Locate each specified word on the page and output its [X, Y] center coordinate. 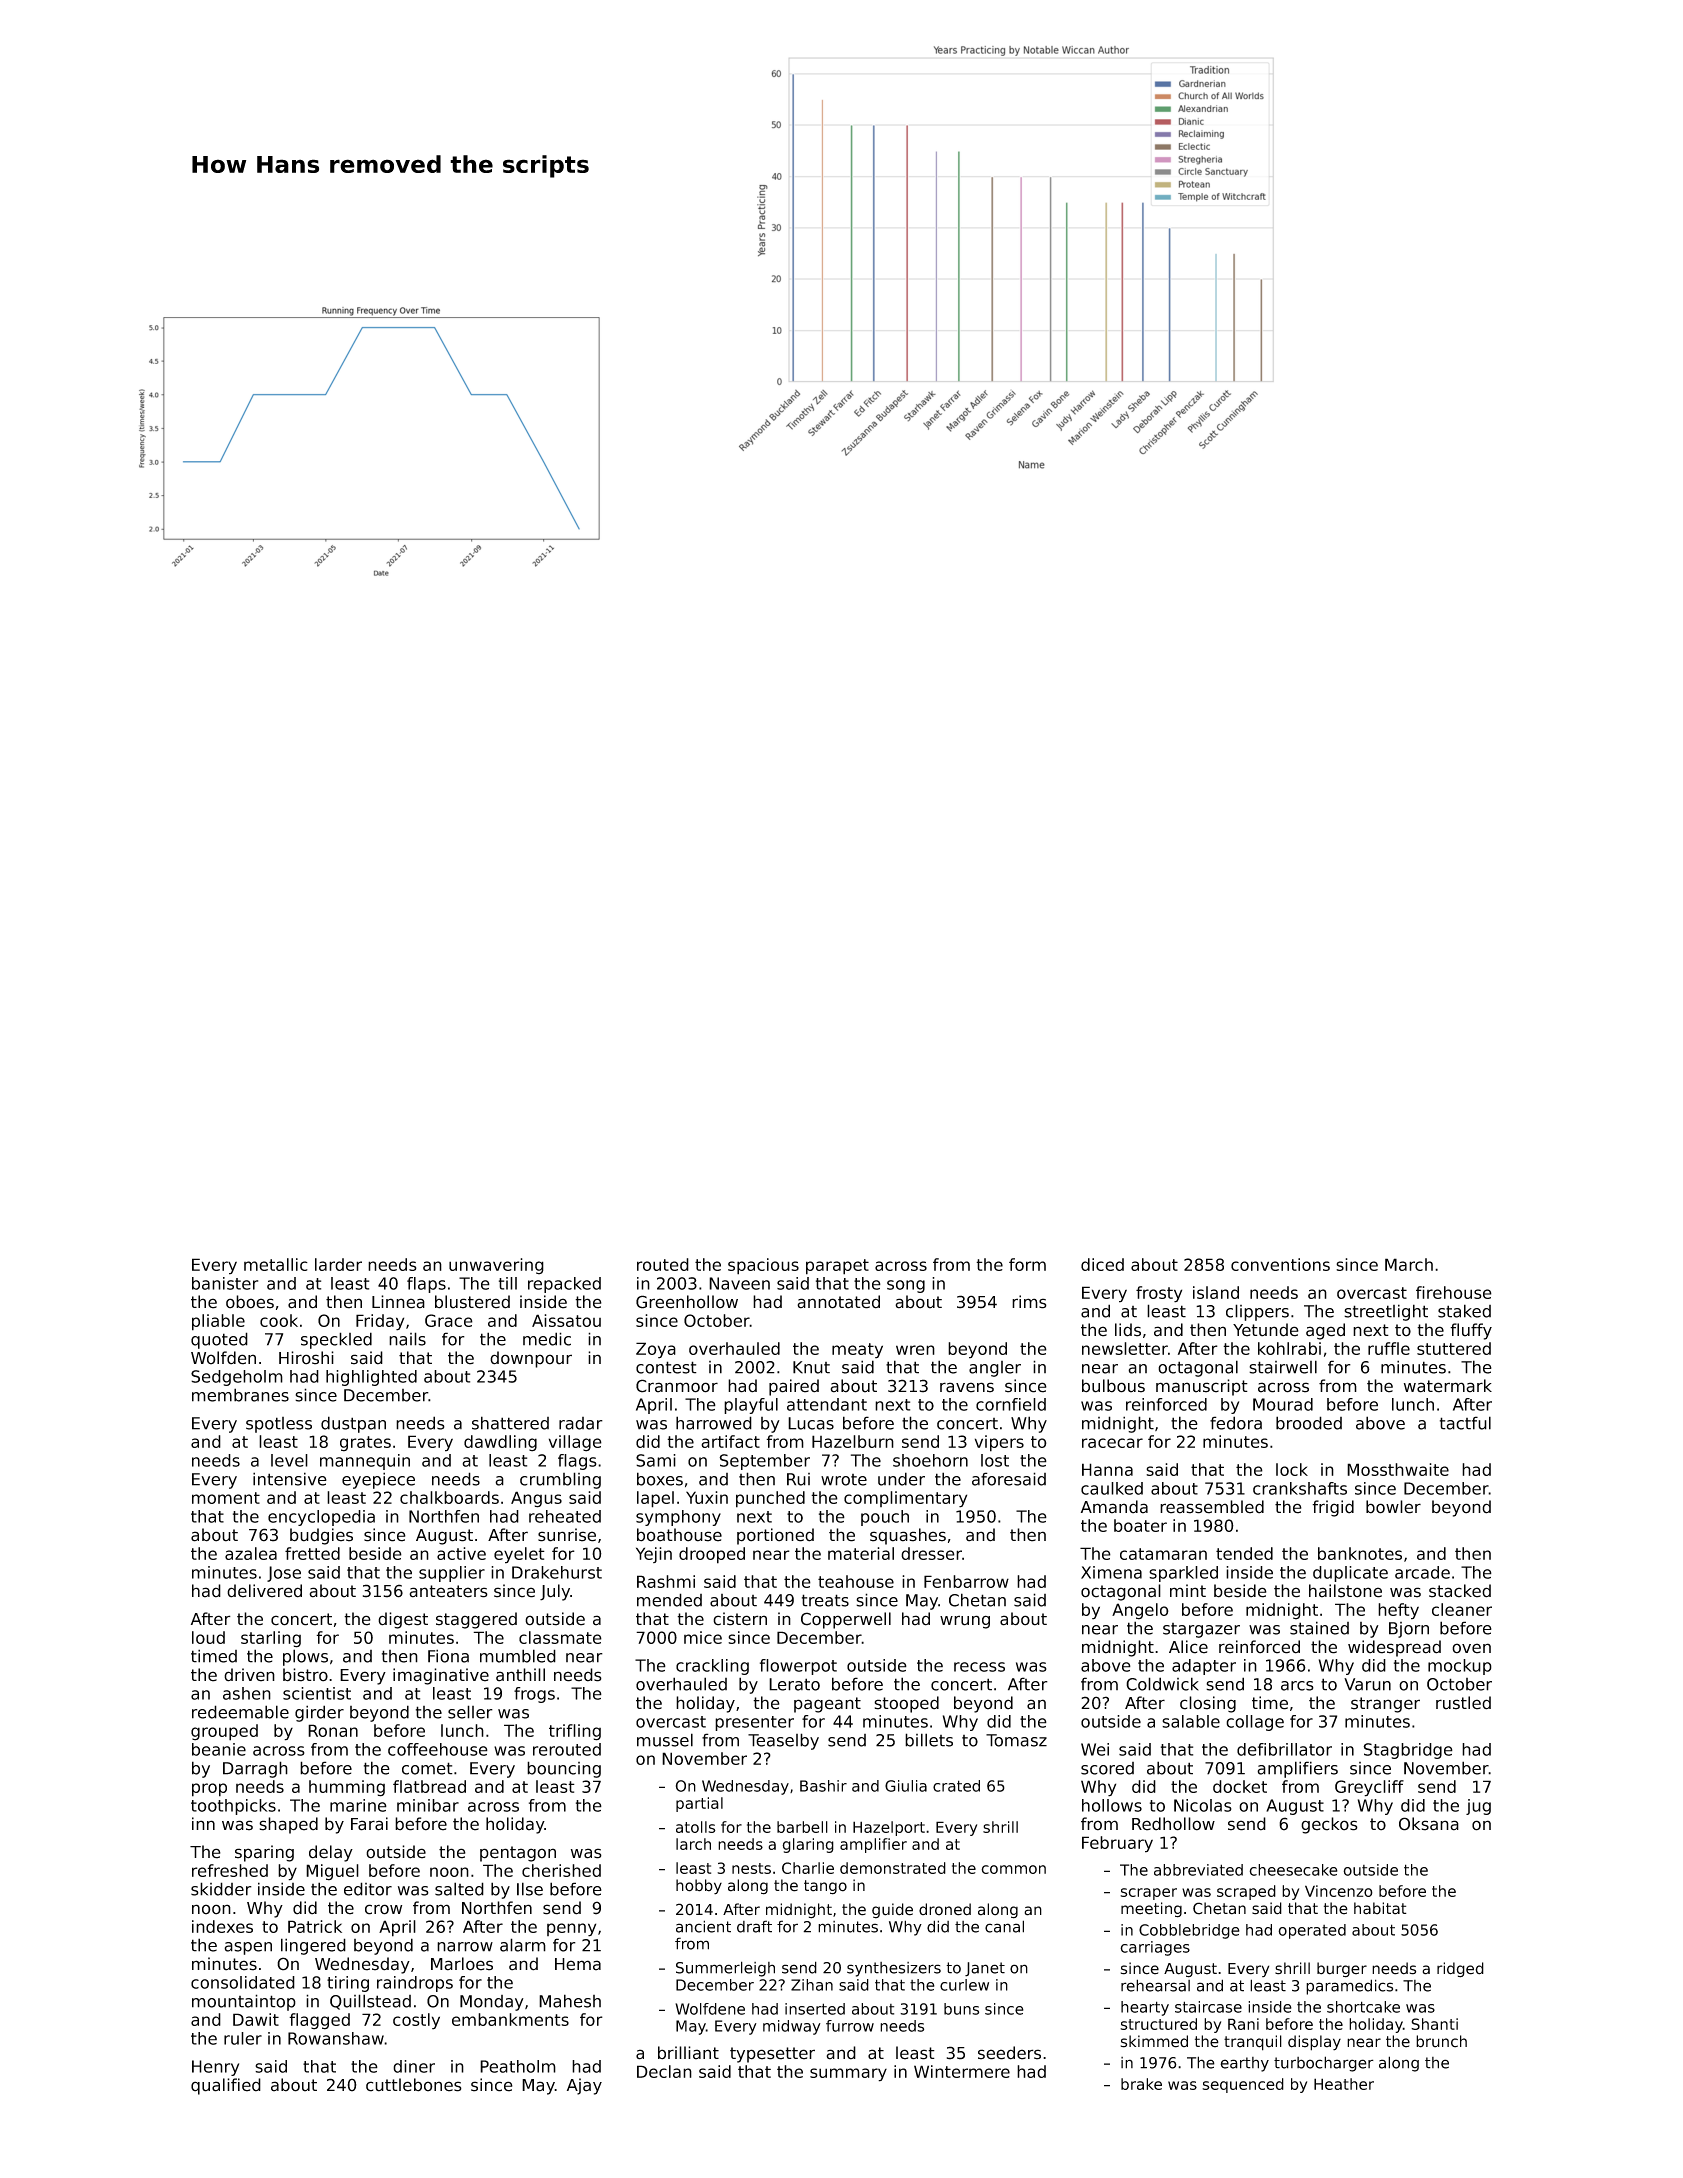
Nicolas [1203, 1805]
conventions [1280, 1264]
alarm [523, 1945]
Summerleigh [725, 1969]
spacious [763, 1266]
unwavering [496, 1266]
